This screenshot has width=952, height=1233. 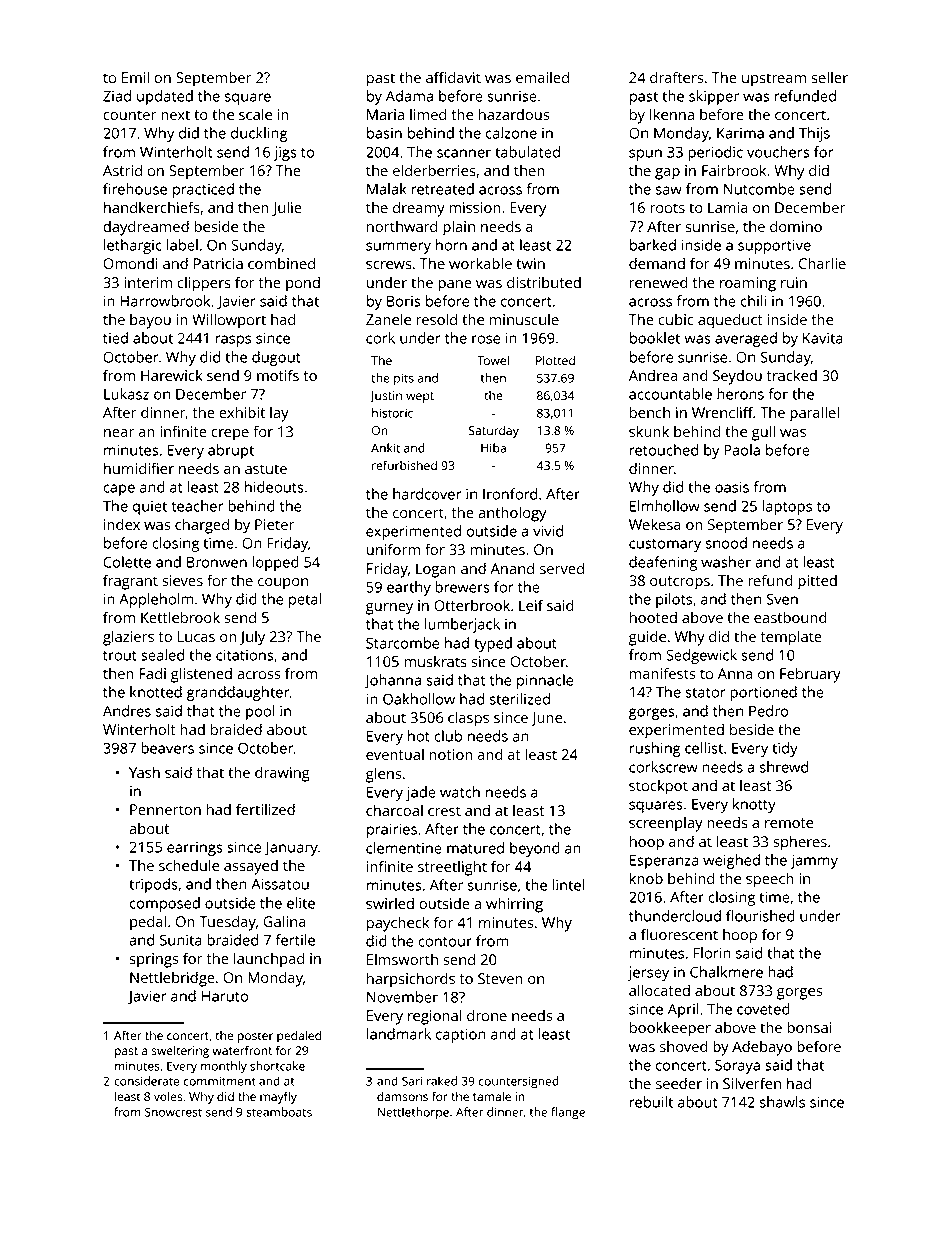 What do you see at coordinates (460, 792) in the screenshot?
I see `watch` at bounding box center [460, 792].
